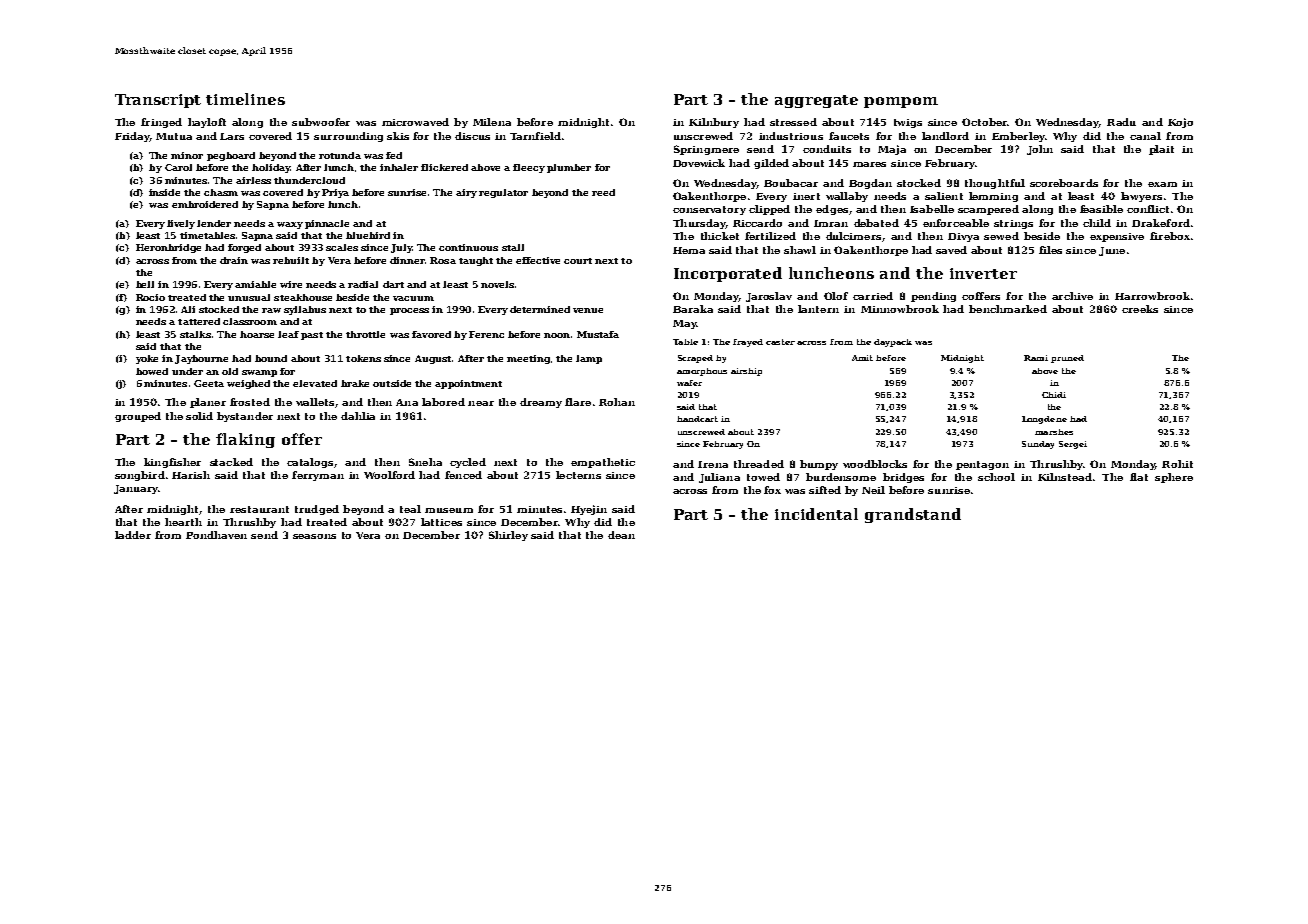 This document has height=924, width=1308. What do you see at coordinates (234, 260) in the document?
I see `drain` at bounding box center [234, 260].
